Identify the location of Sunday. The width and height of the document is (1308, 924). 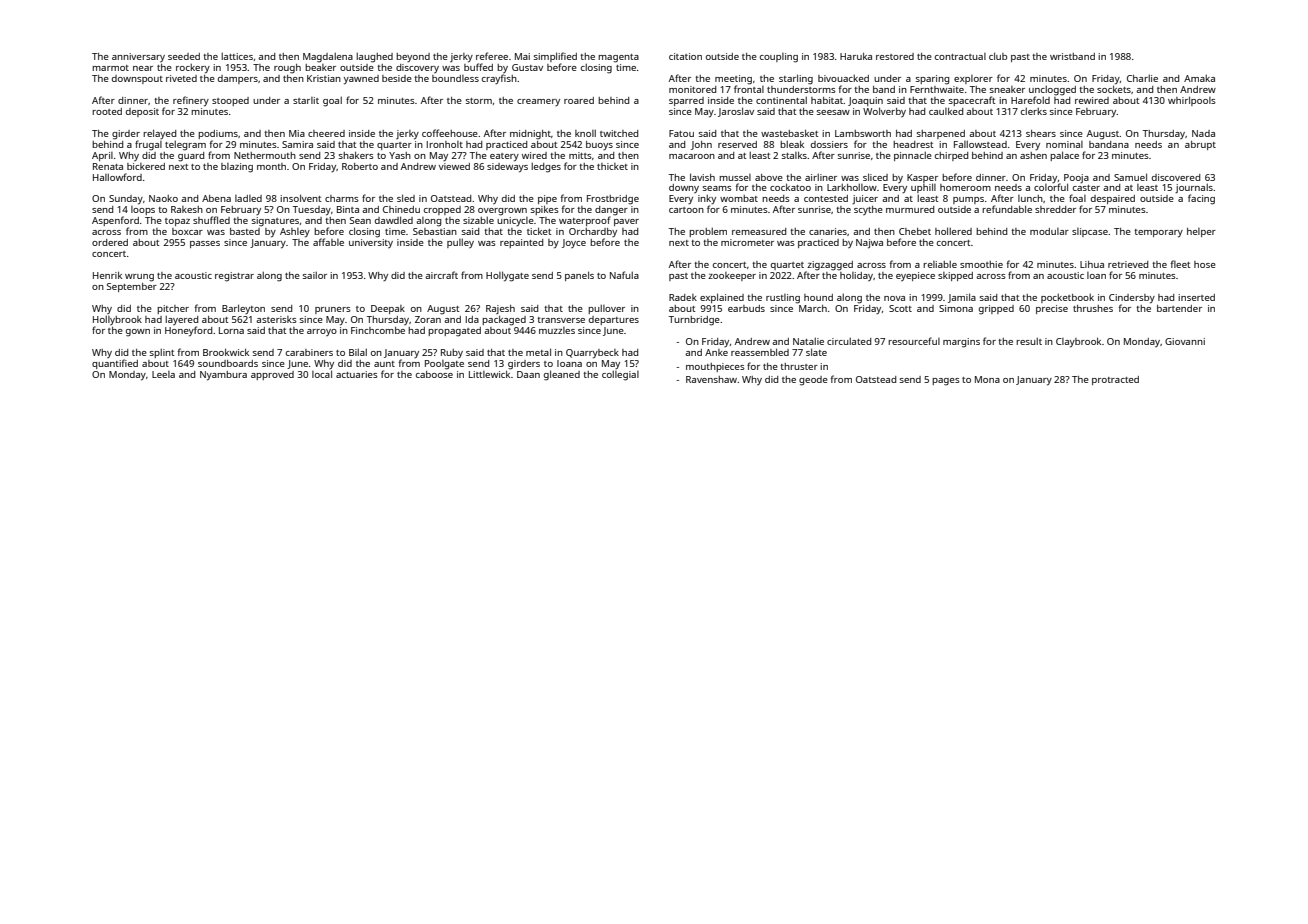
(126, 200).
